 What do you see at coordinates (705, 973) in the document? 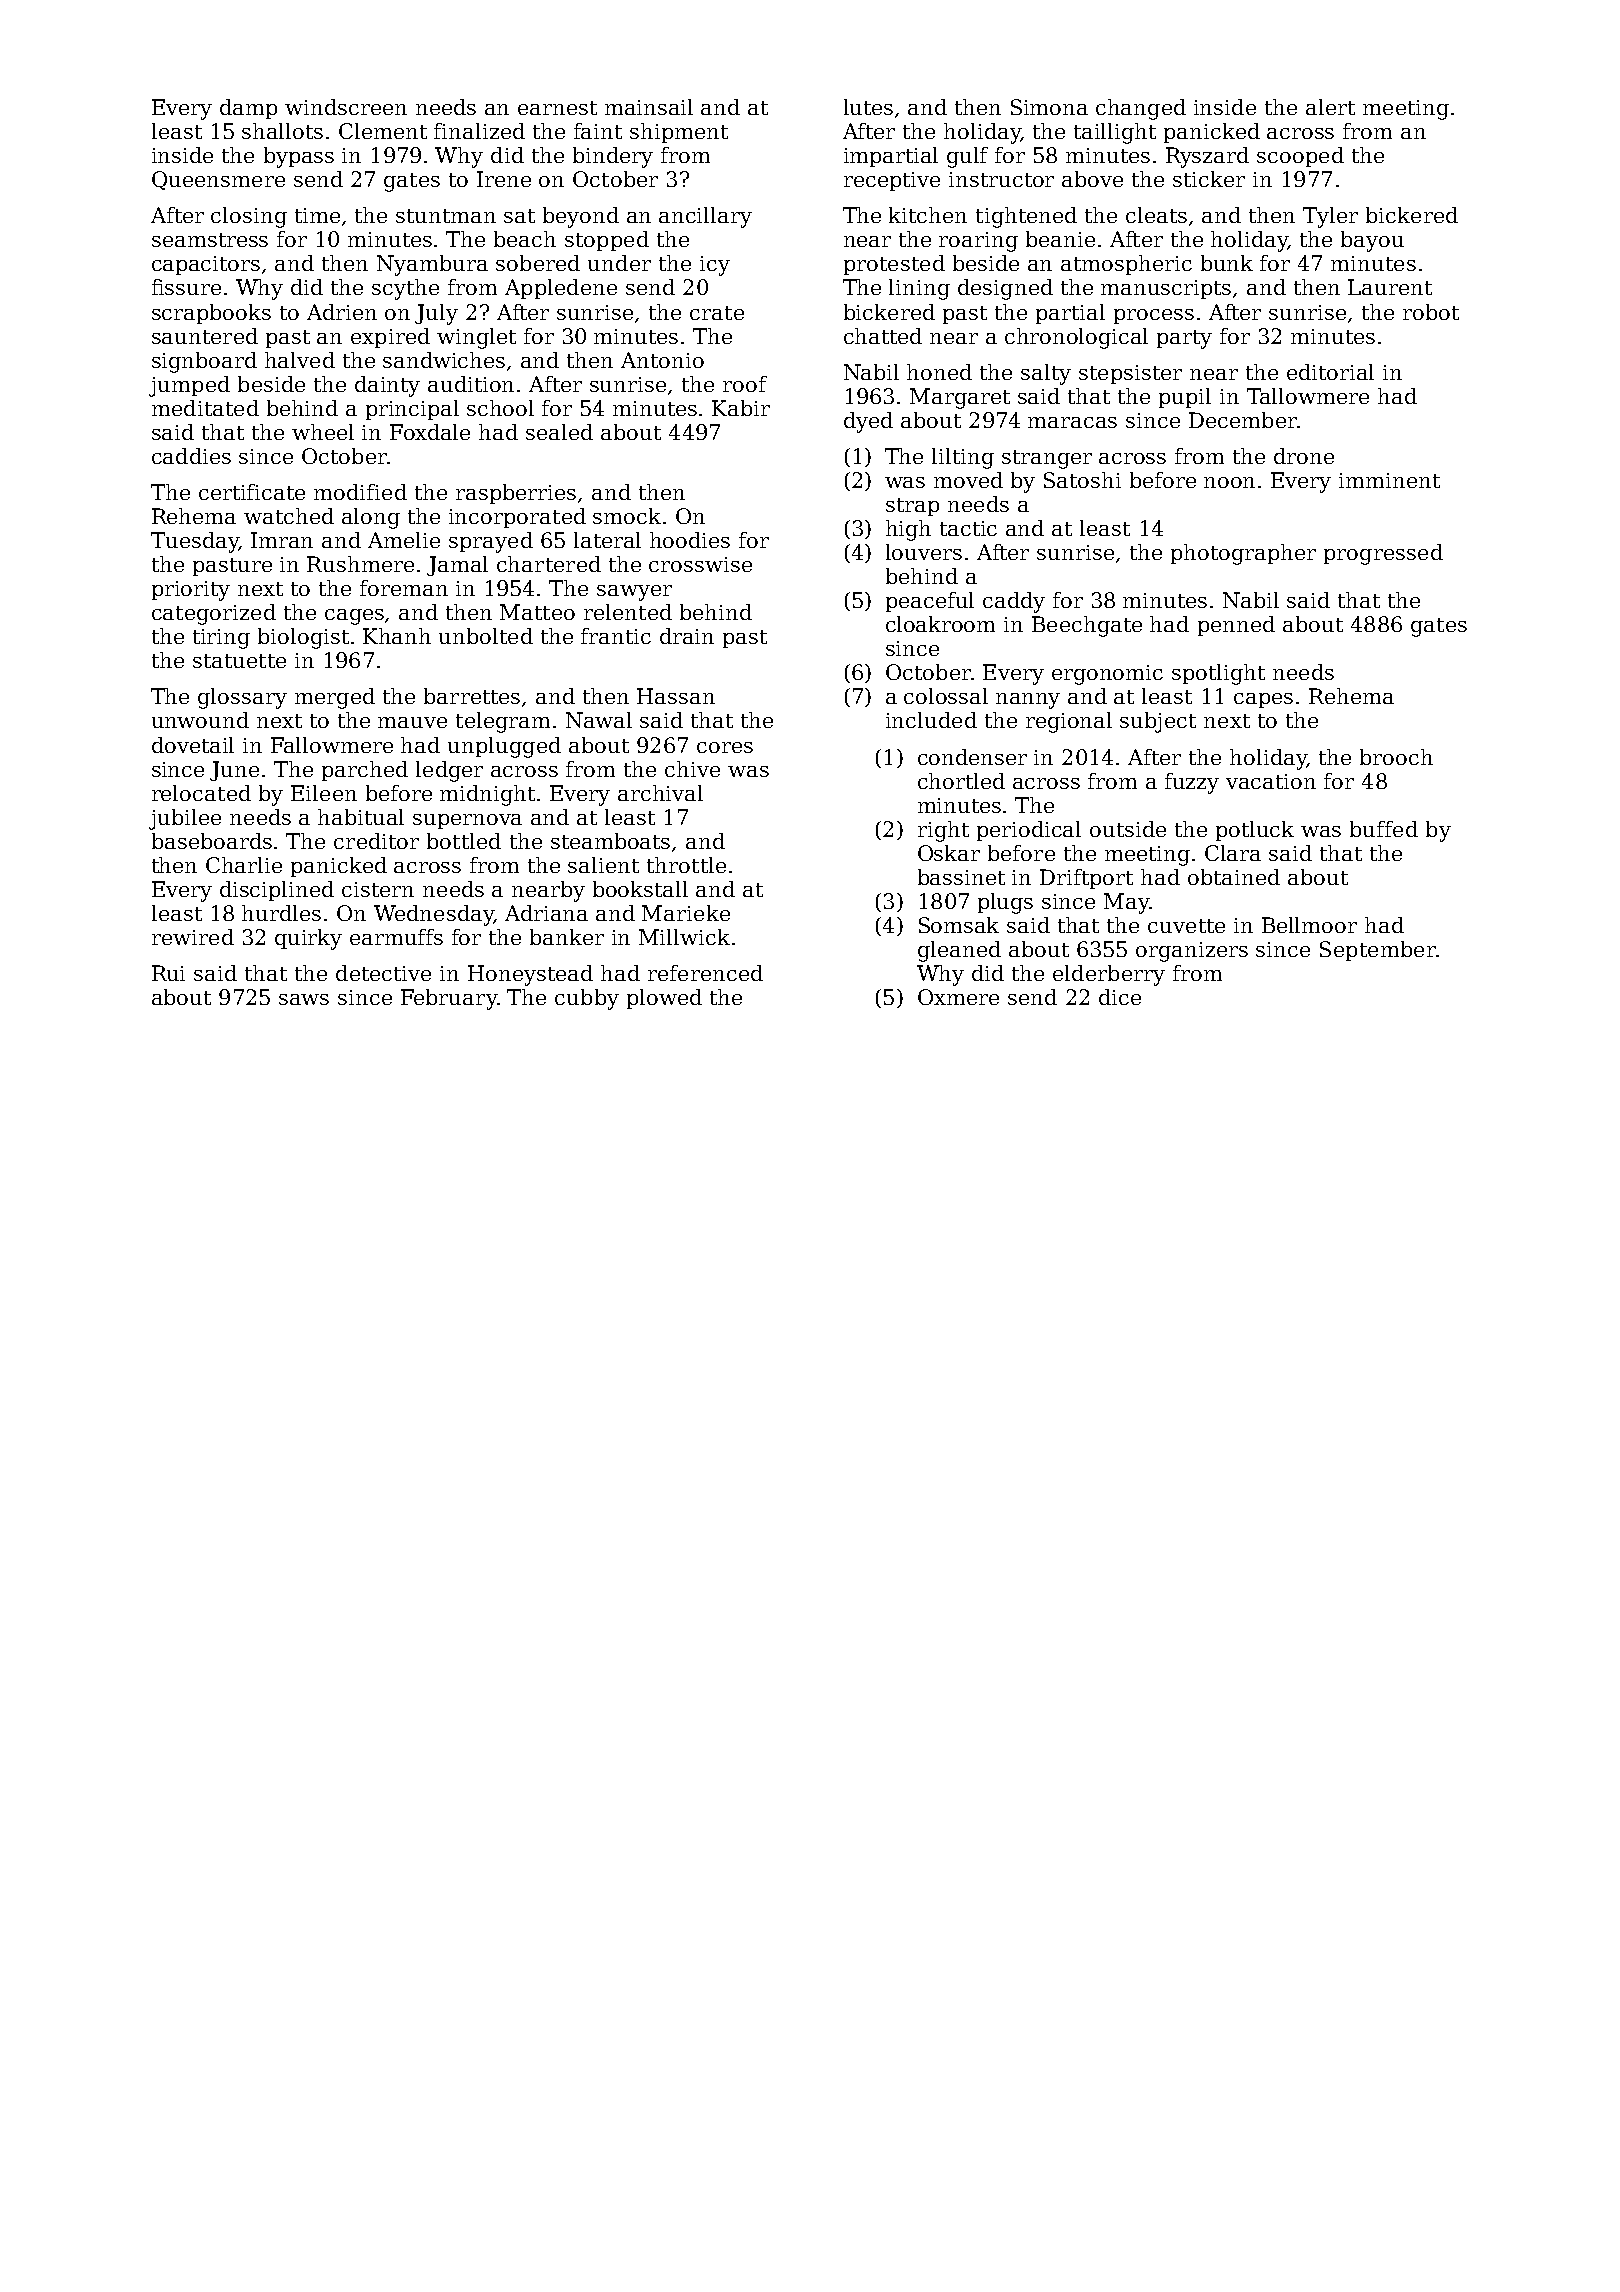
I see `referenced` at bounding box center [705, 973].
